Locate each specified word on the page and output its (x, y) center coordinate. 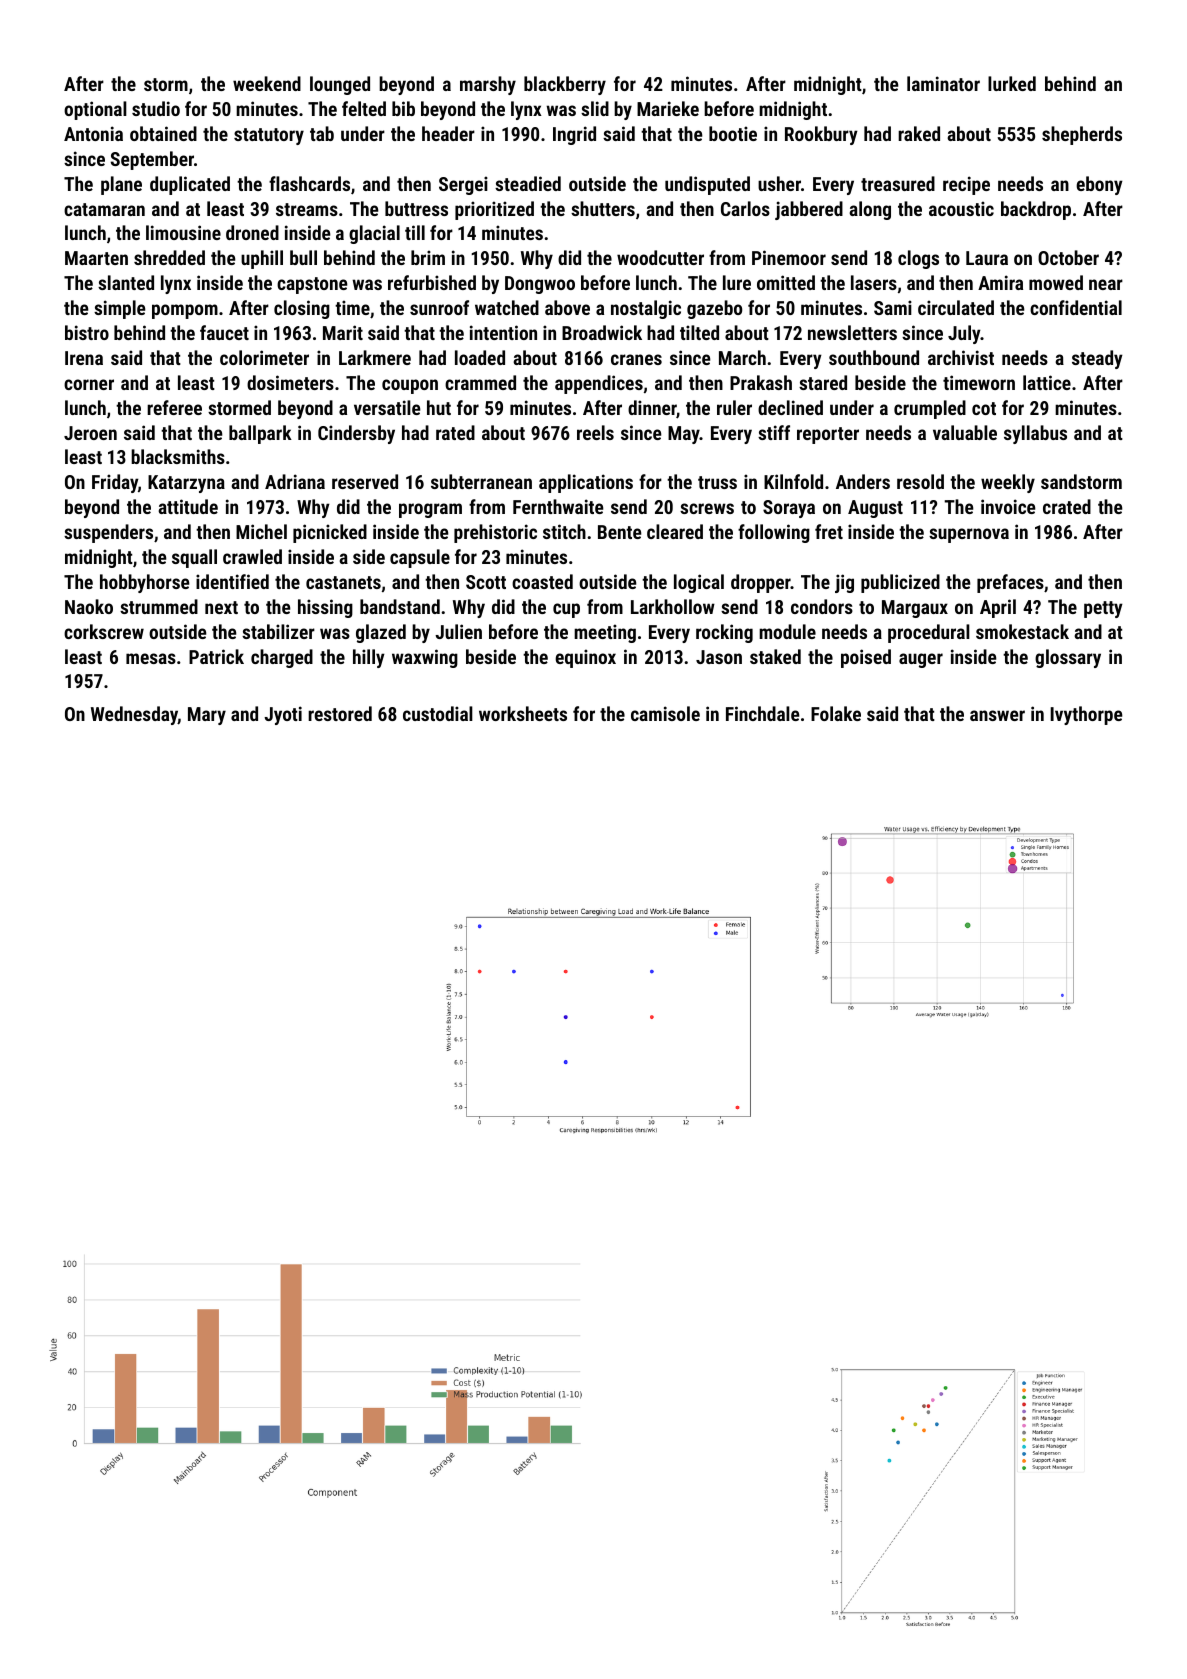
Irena (84, 358)
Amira (1000, 282)
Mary (207, 716)
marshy (488, 85)
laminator (943, 83)
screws (707, 508)
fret (829, 531)
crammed (480, 382)
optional (95, 110)
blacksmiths (178, 456)
